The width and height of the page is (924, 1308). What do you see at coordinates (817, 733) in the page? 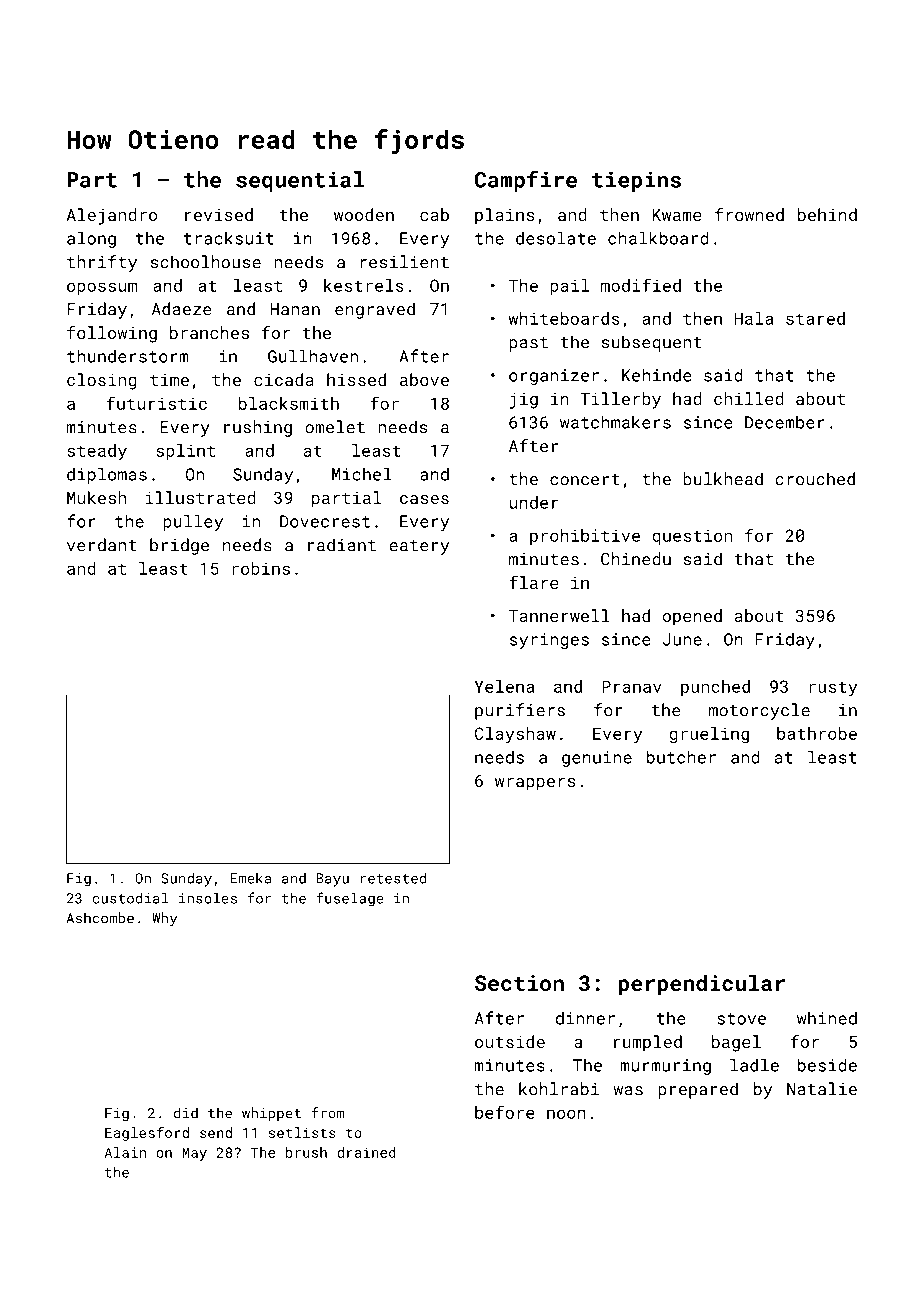
I see `bathrobe` at bounding box center [817, 733].
